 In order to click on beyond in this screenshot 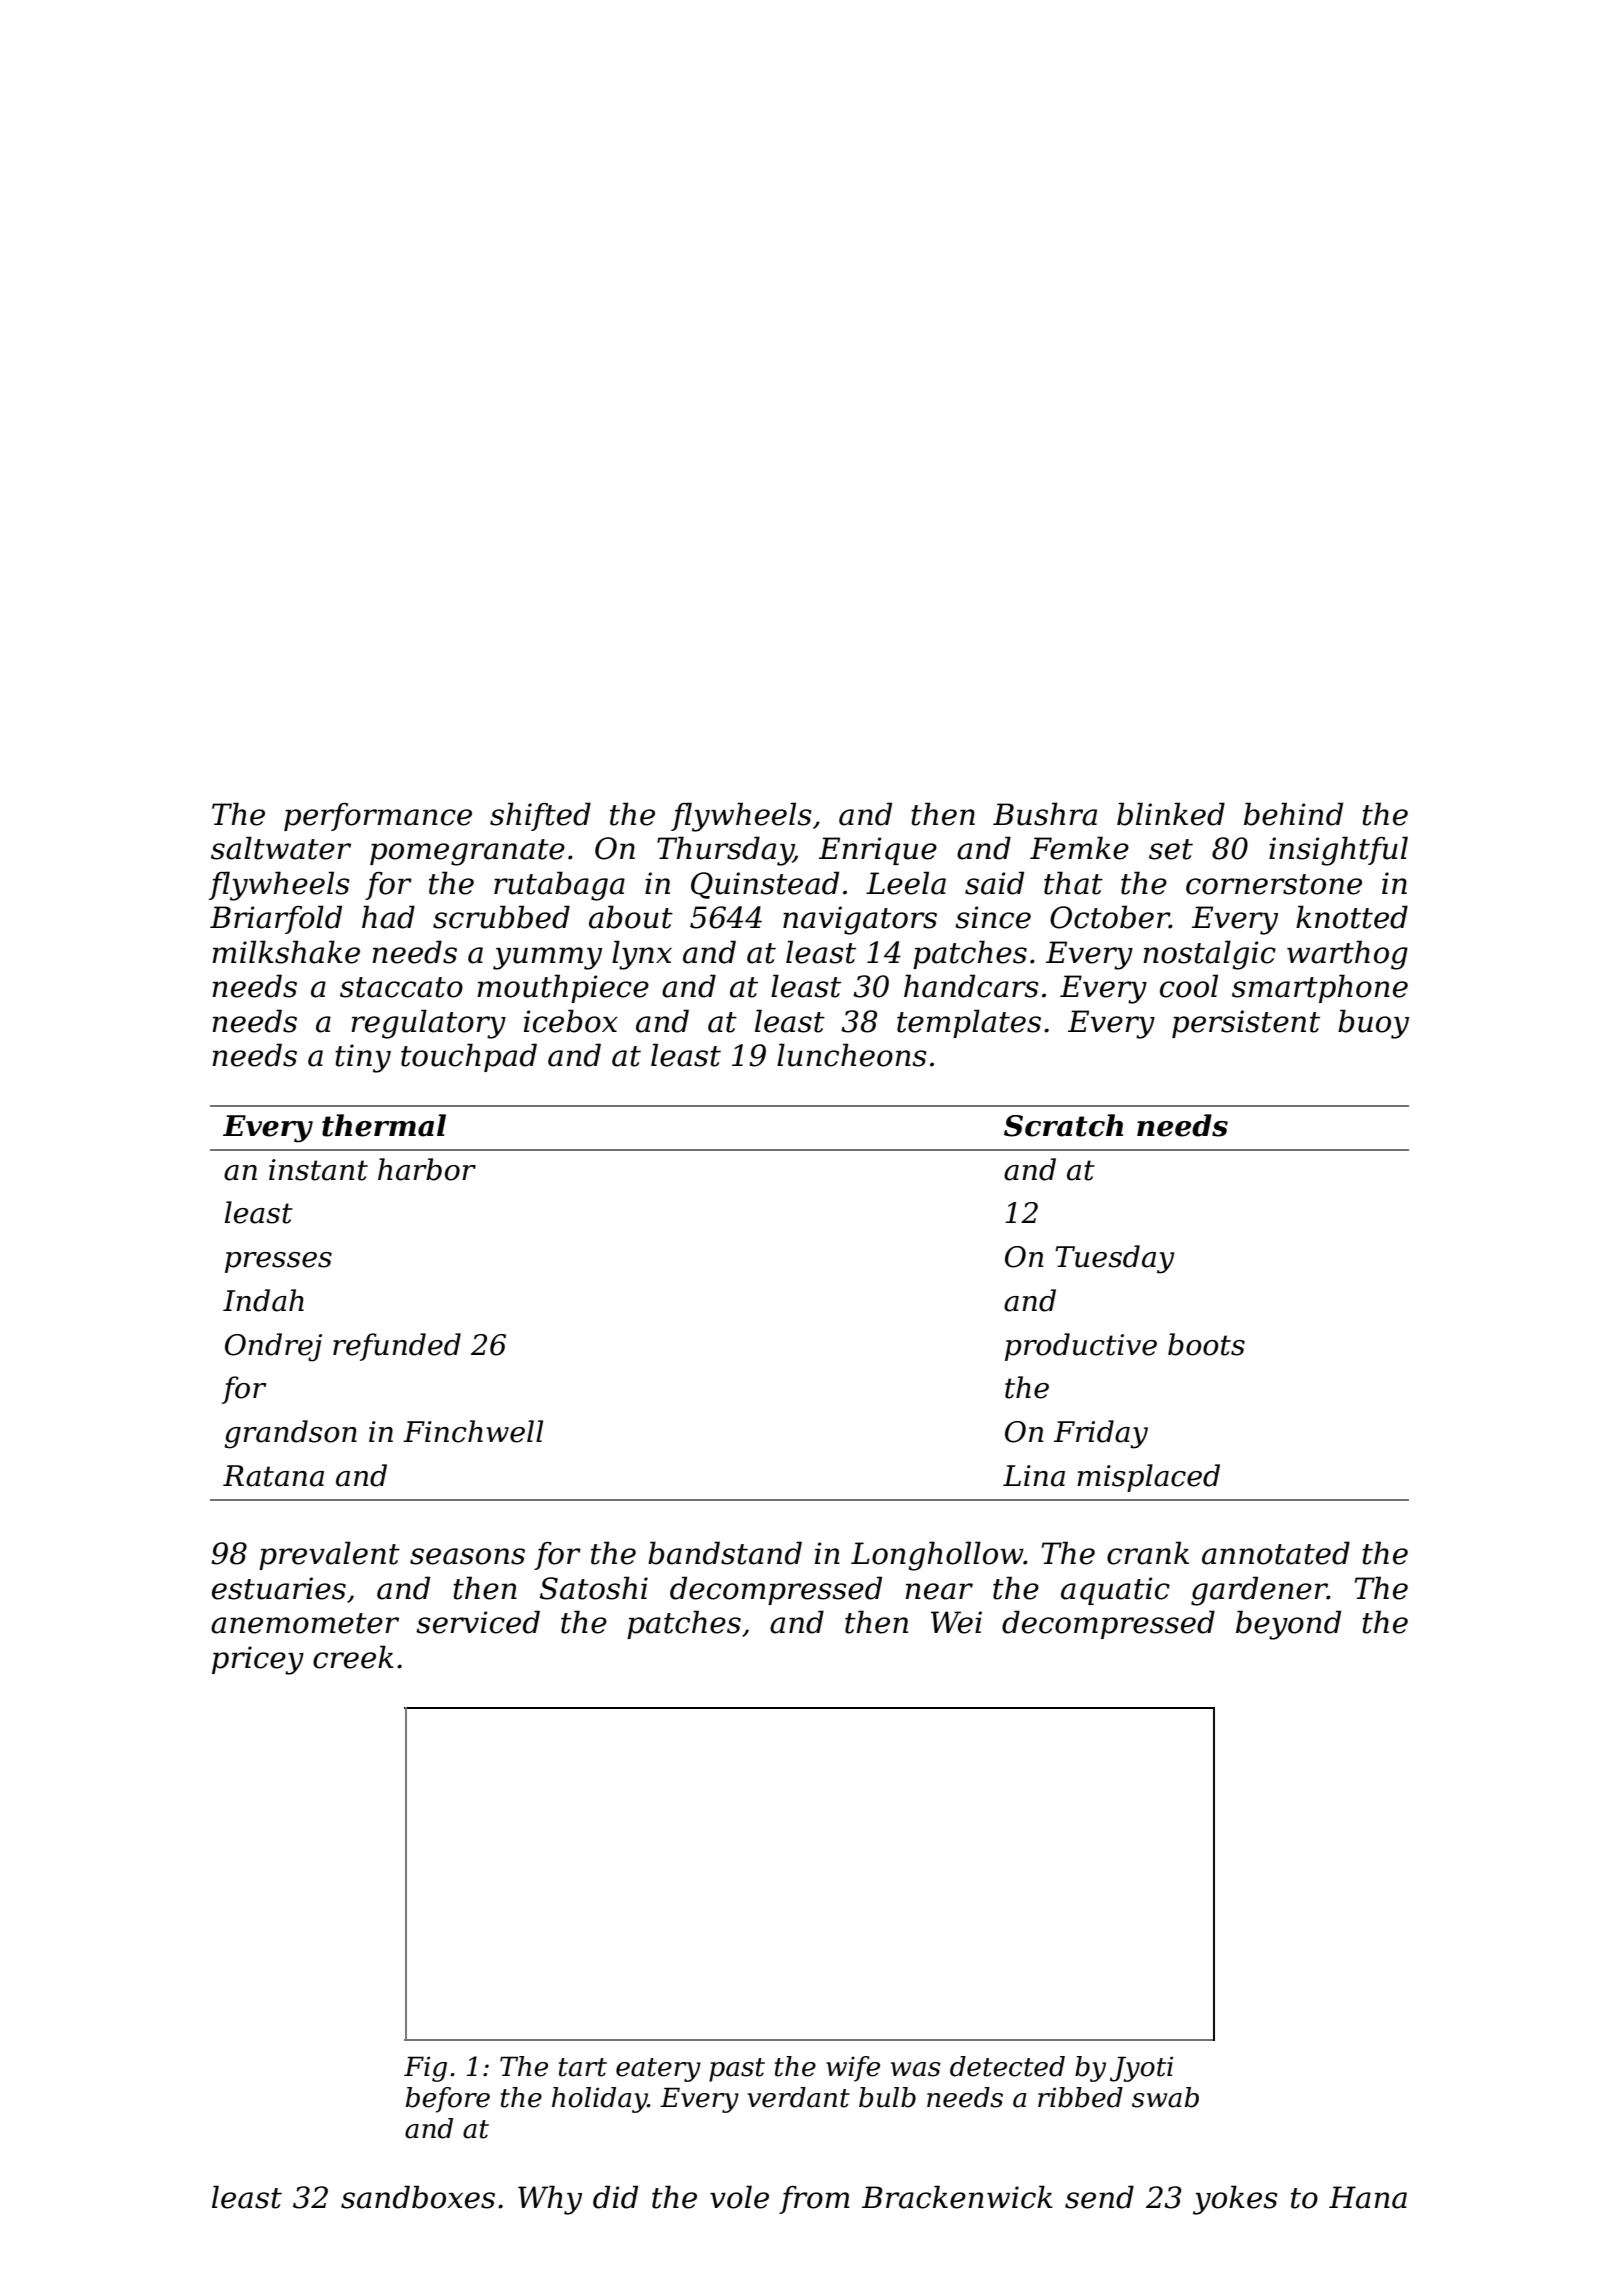, I will do `click(1288, 1625)`.
